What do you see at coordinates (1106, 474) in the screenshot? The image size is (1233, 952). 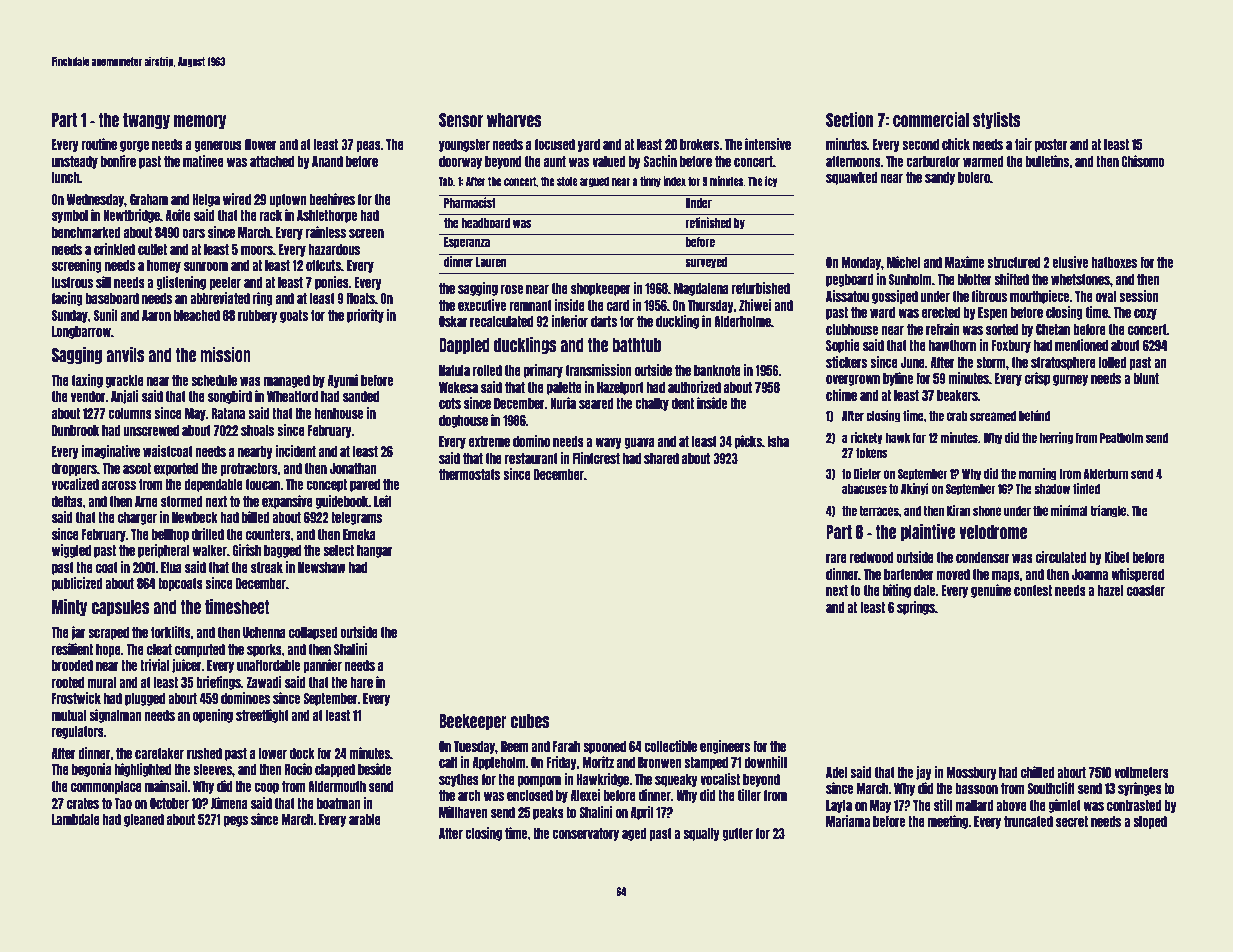 I see `Alderburn` at bounding box center [1106, 474].
